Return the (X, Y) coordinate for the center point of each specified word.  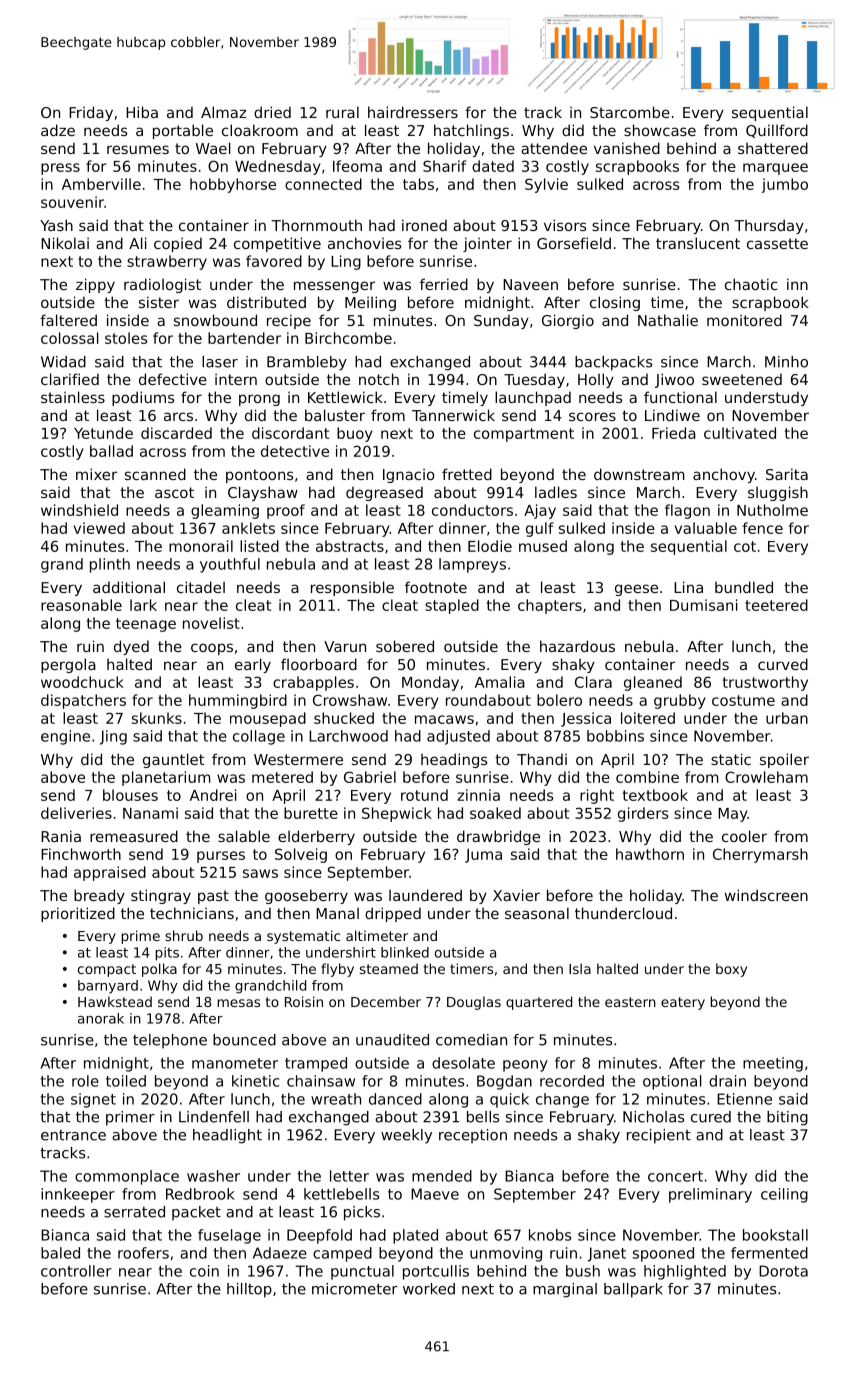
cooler (744, 836)
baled (60, 1253)
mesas (238, 1003)
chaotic (751, 284)
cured (711, 1117)
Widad (63, 362)
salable (244, 836)
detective (295, 451)
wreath (336, 1099)
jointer (487, 244)
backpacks (613, 363)
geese (636, 590)
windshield (79, 510)
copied (178, 244)
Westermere (298, 759)
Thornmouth (316, 225)
